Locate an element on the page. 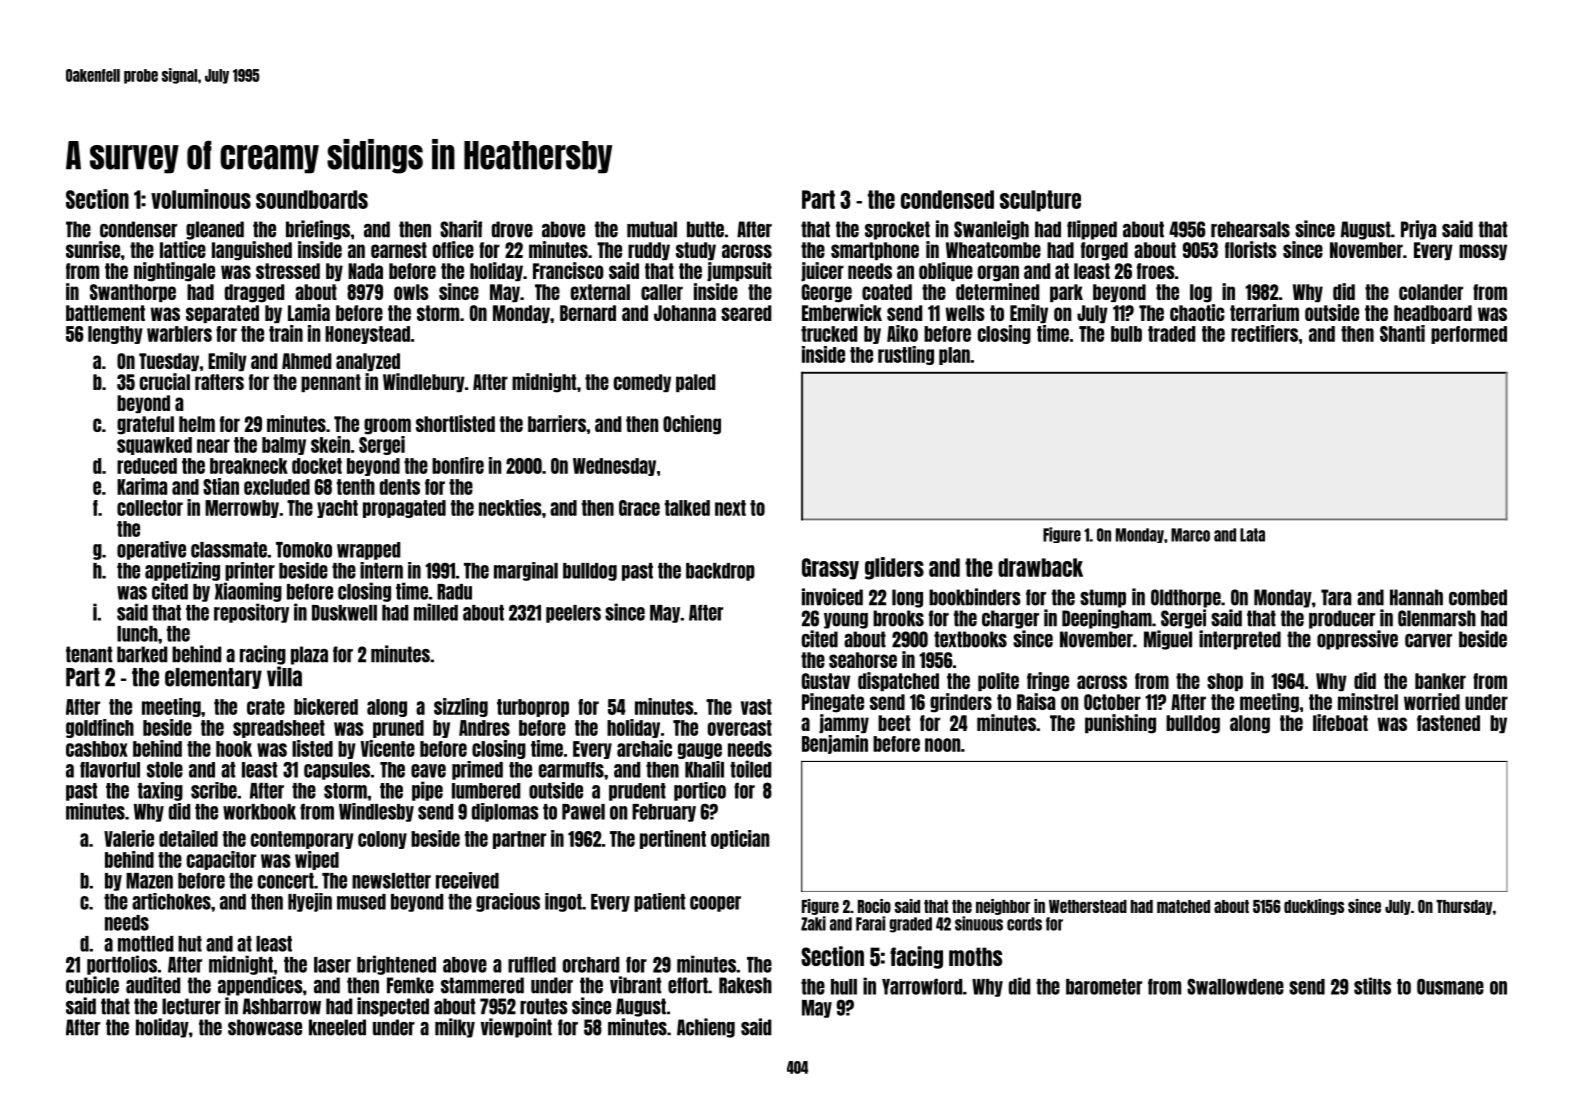  flavorful is located at coordinates (110, 770).
